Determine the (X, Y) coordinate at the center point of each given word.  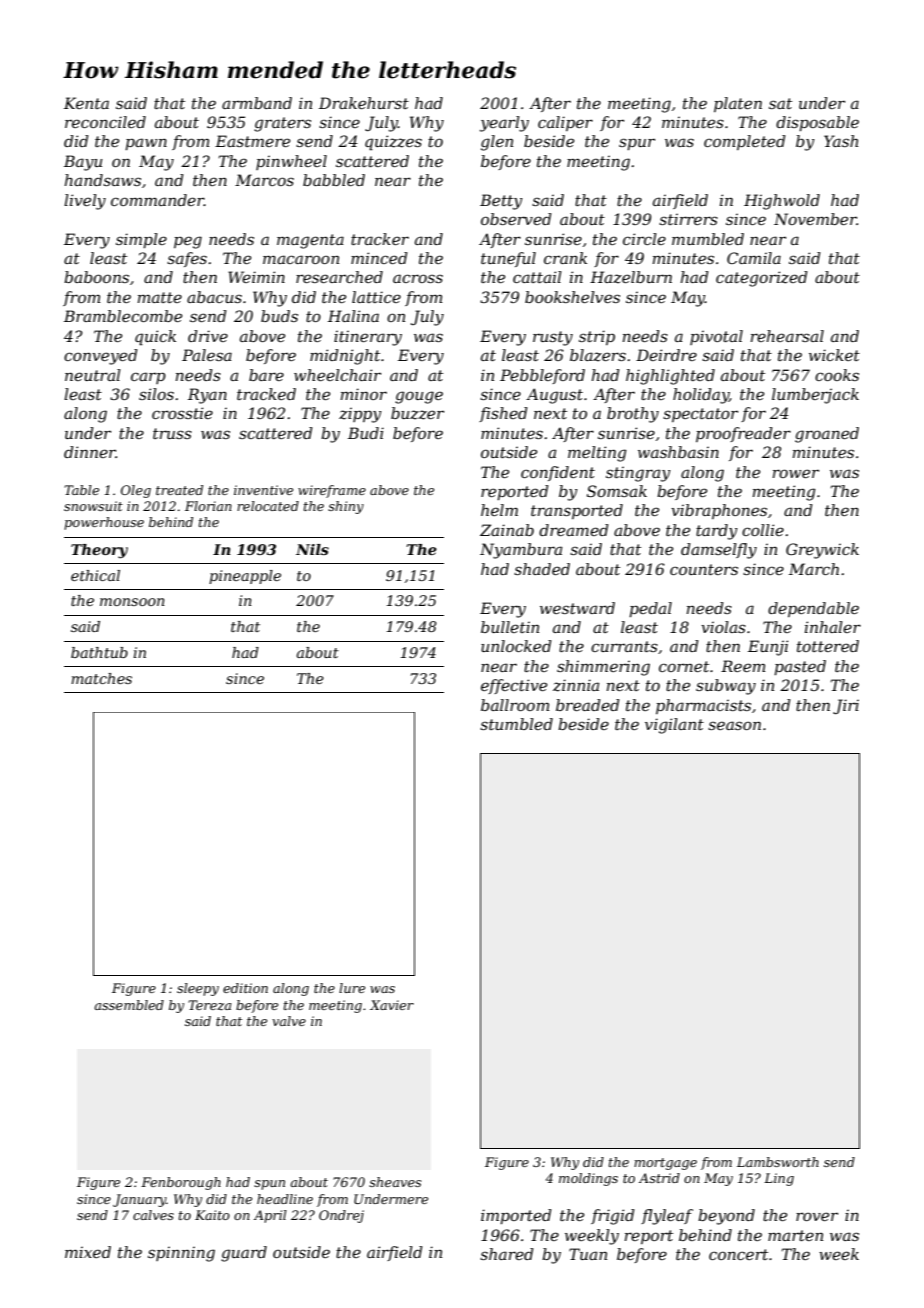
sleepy (198, 989)
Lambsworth (778, 1162)
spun (269, 1185)
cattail (537, 277)
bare (266, 375)
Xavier (392, 1005)
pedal (650, 609)
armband (257, 103)
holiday (701, 396)
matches (101, 678)
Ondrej (341, 1216)
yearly (504, 124)
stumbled (516, 724)
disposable (817, 123)
